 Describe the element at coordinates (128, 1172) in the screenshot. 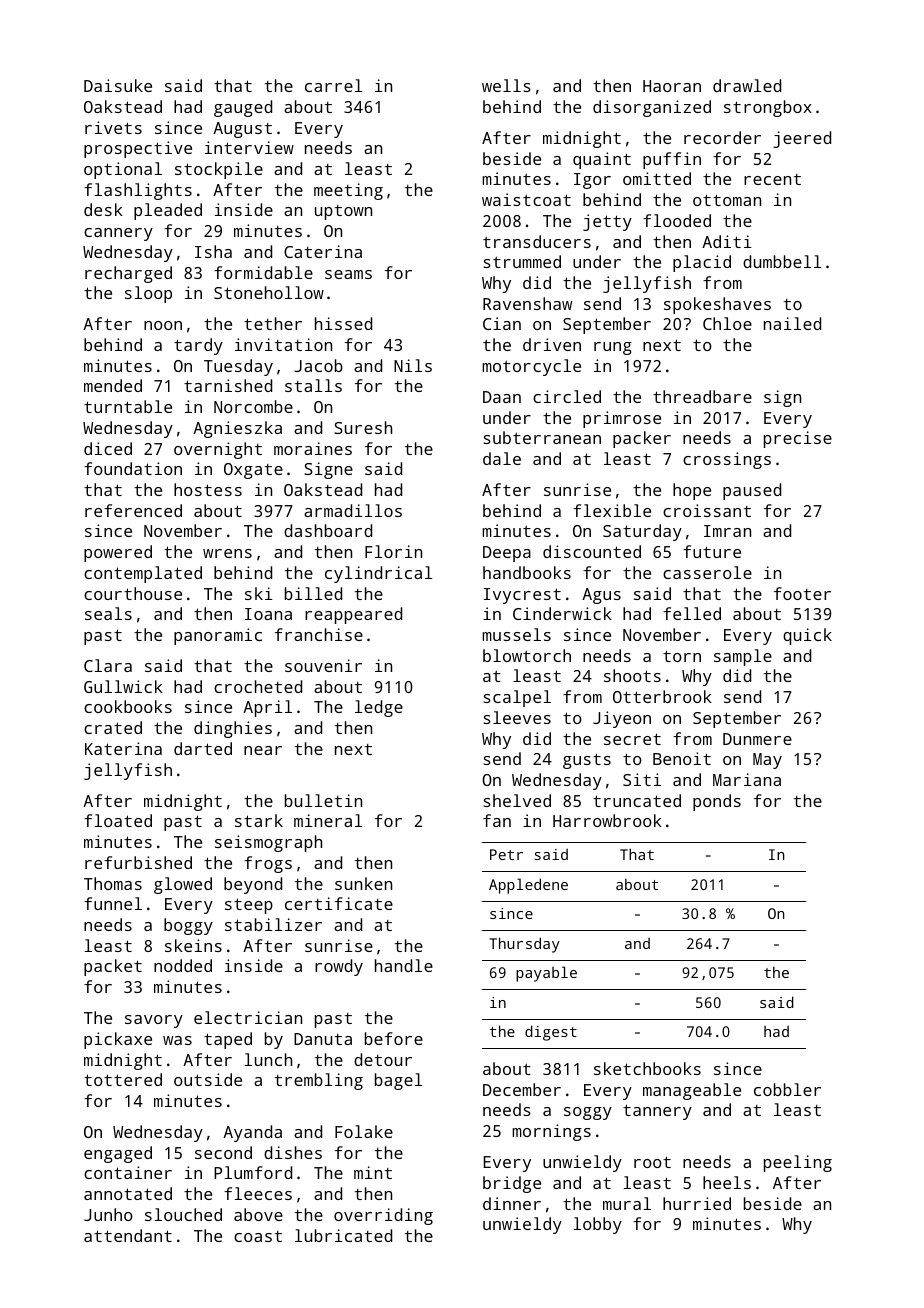

I see `container` at that location.
